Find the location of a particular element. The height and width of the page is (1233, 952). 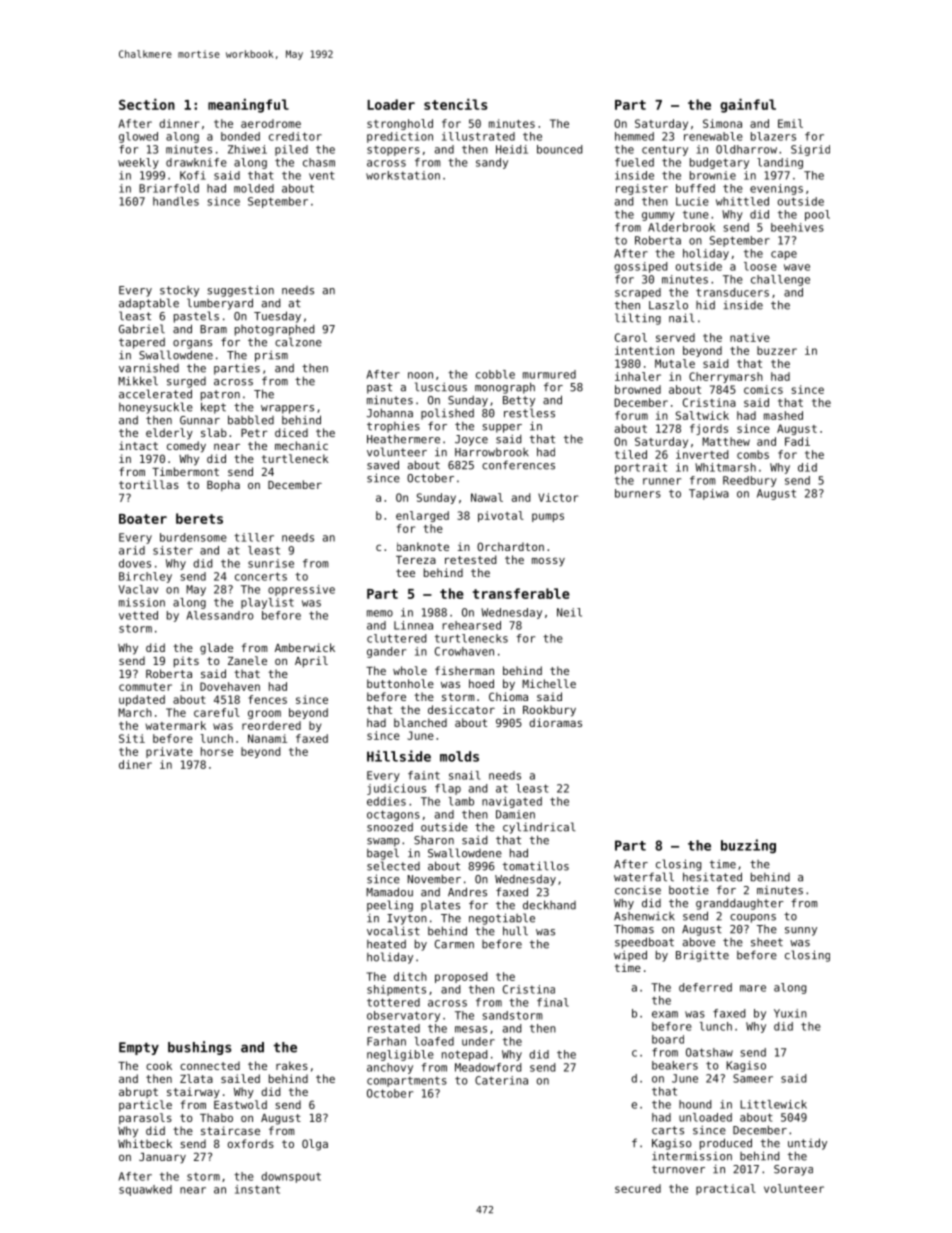

Section is located at coordinates (147, 104).
